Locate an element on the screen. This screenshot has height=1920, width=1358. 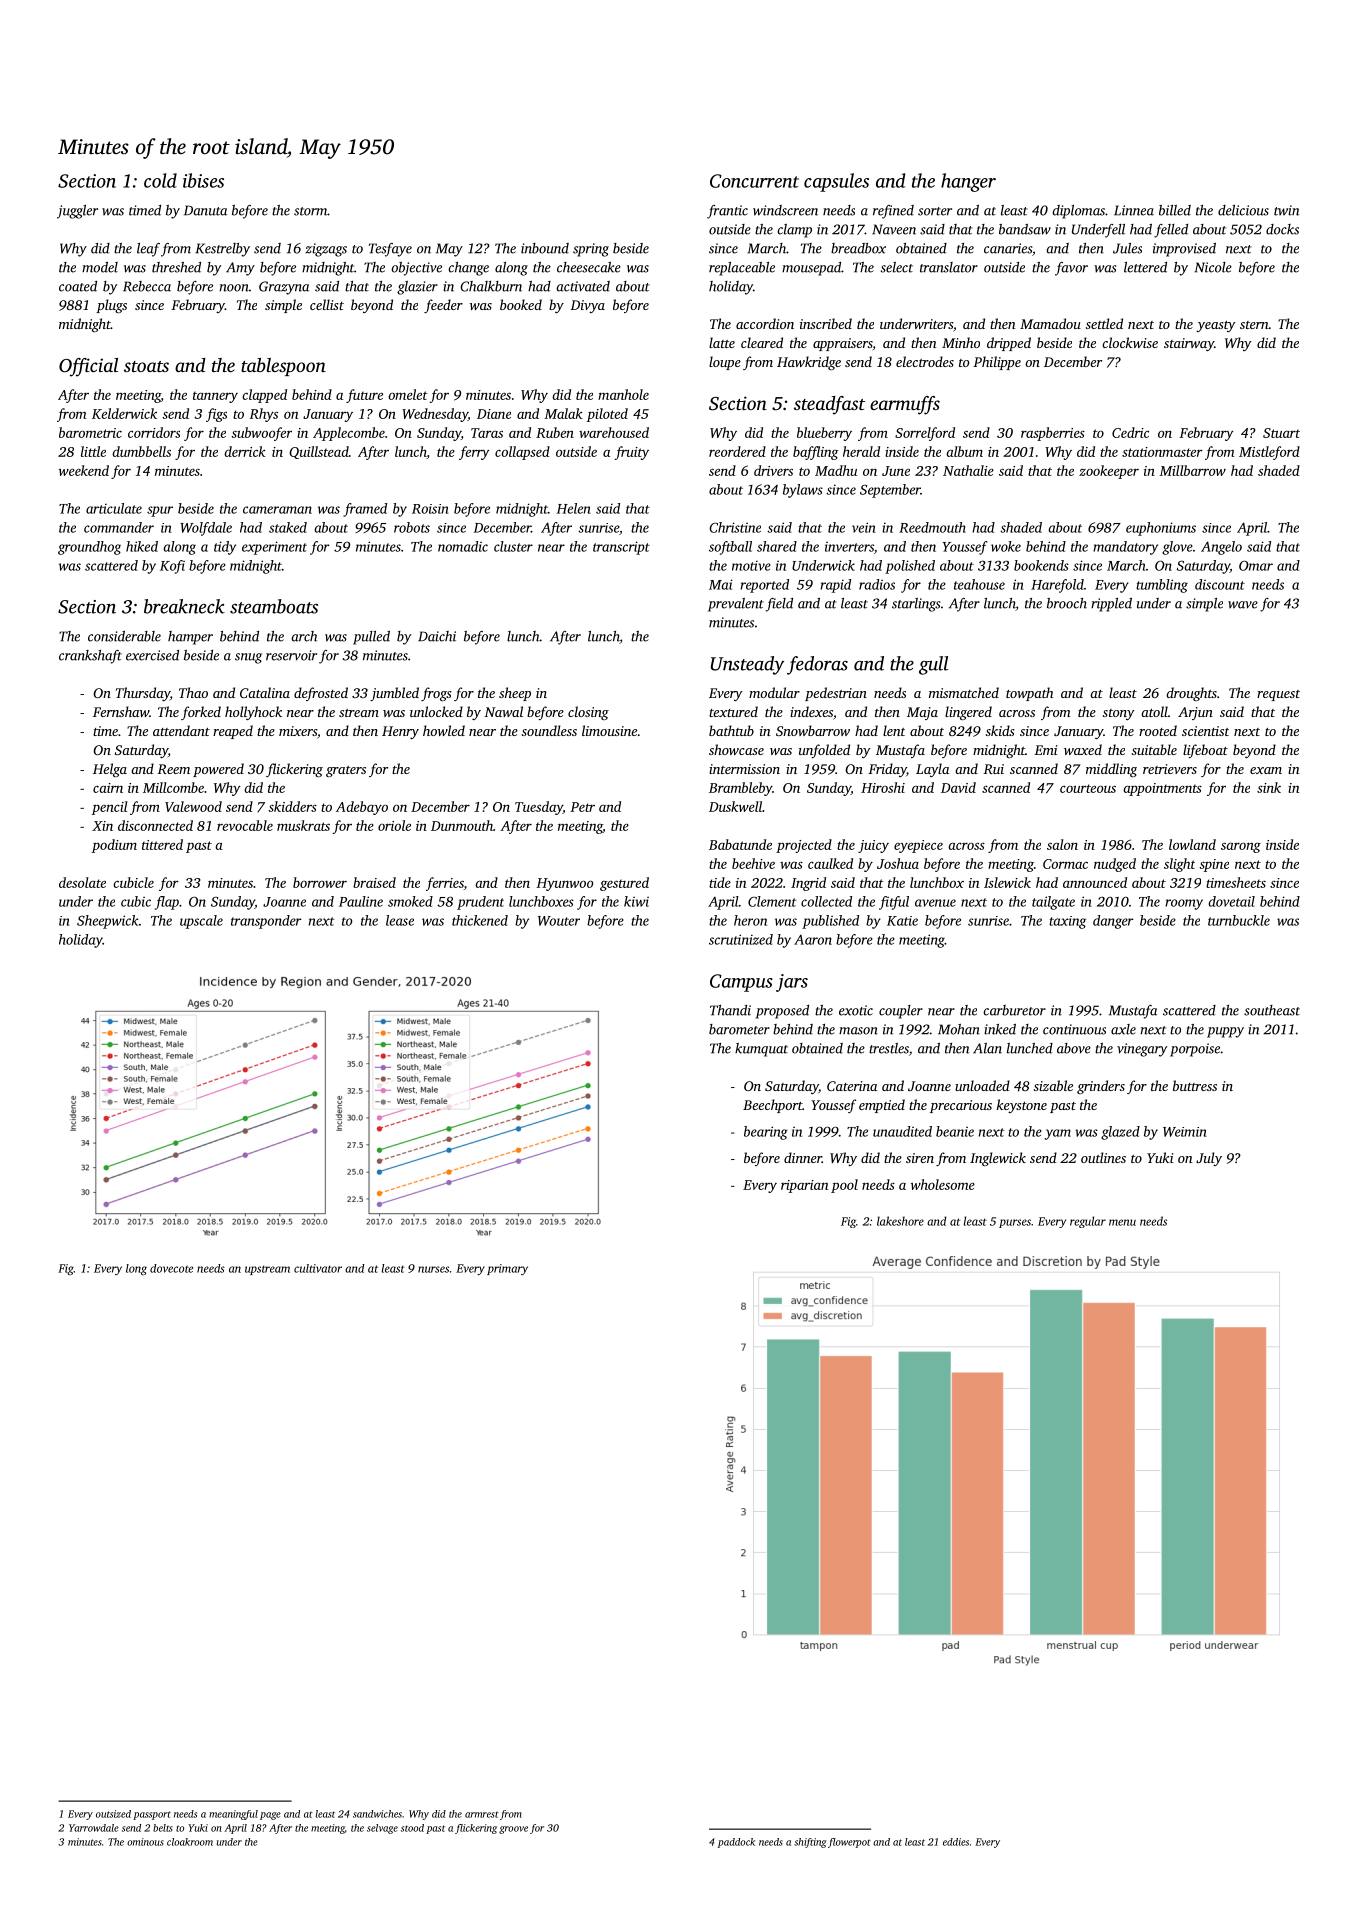
armrest is located at coordinates (482, 1815).
